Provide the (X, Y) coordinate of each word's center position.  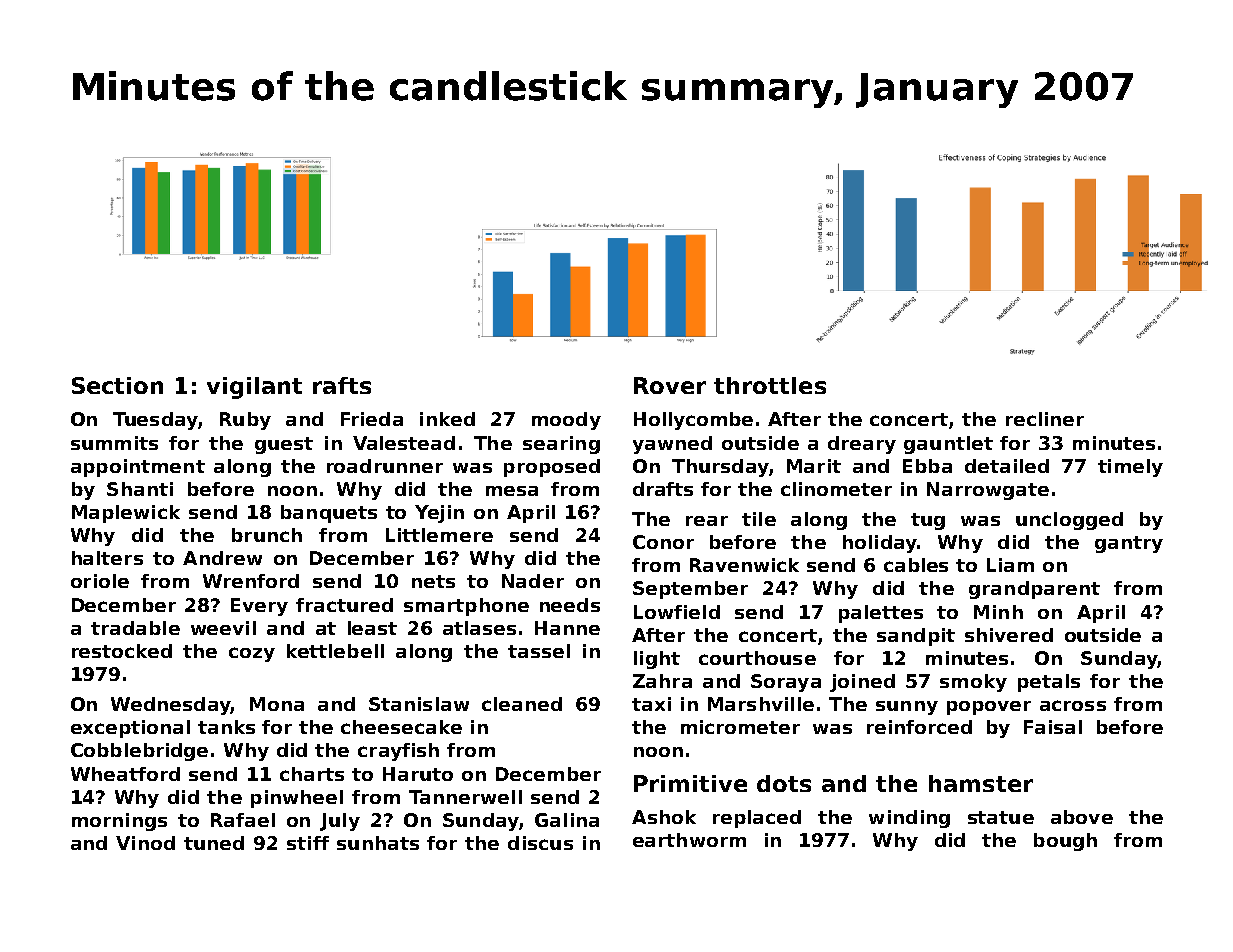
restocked (122, 651)
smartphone (466, 607)
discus (540, 843)
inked (447, 419)
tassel (539, 651)
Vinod (145, 843)
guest (284, 445)
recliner (1045, 419)
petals (1049, 683)
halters (107, 558)
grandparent (1034, 590)
